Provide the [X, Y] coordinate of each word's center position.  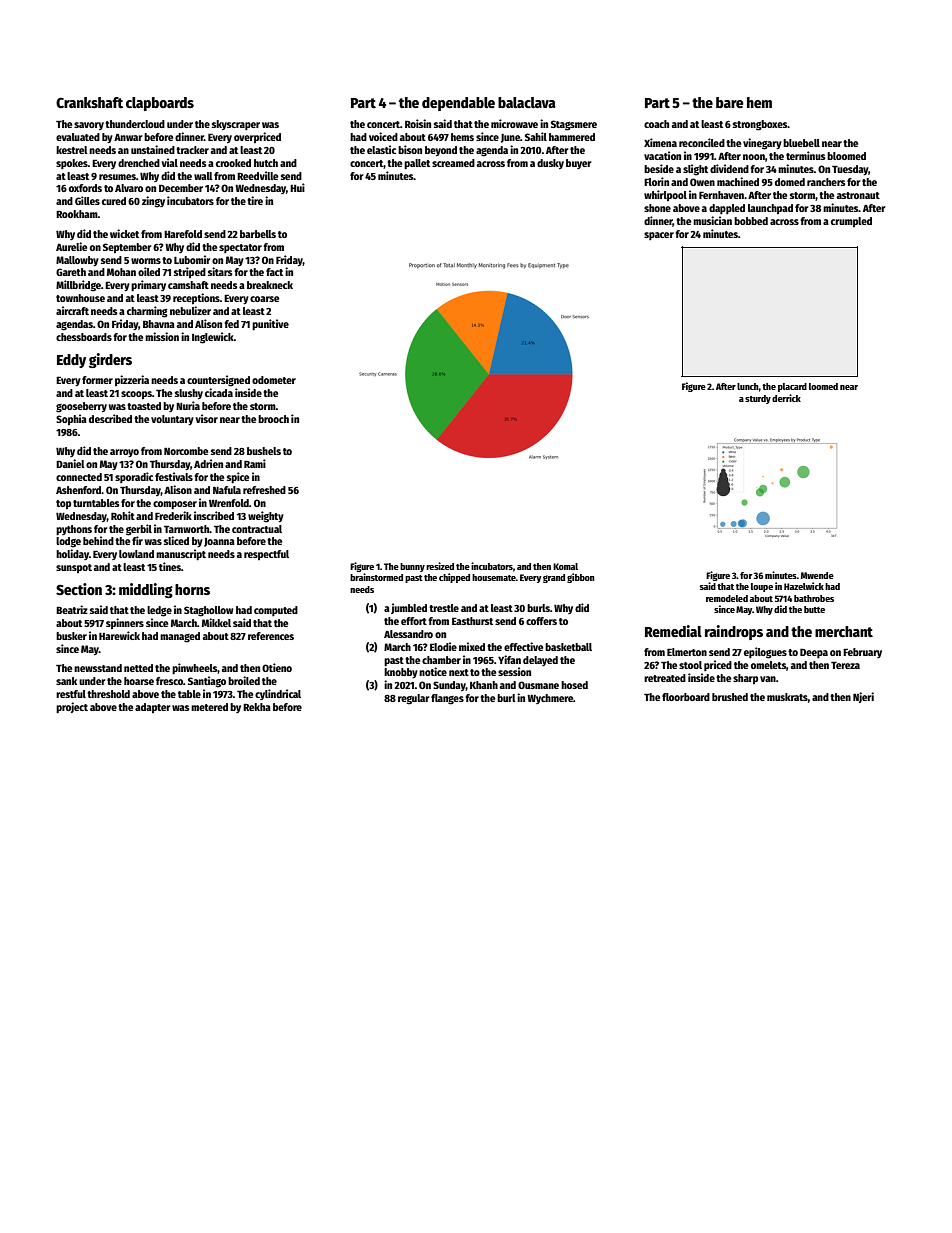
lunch [748, 386]
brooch [273, 419]
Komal [565, 566]
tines [170, 566]
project [72, 708]
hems [462, 137]
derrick [786, 398]
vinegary [762, 144]
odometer [274, 380]
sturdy [758, 399]
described [110, 418]
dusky [550, 164]
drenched [139, 163]
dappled [727, 209]
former [97, 380]
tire [255, 200]
